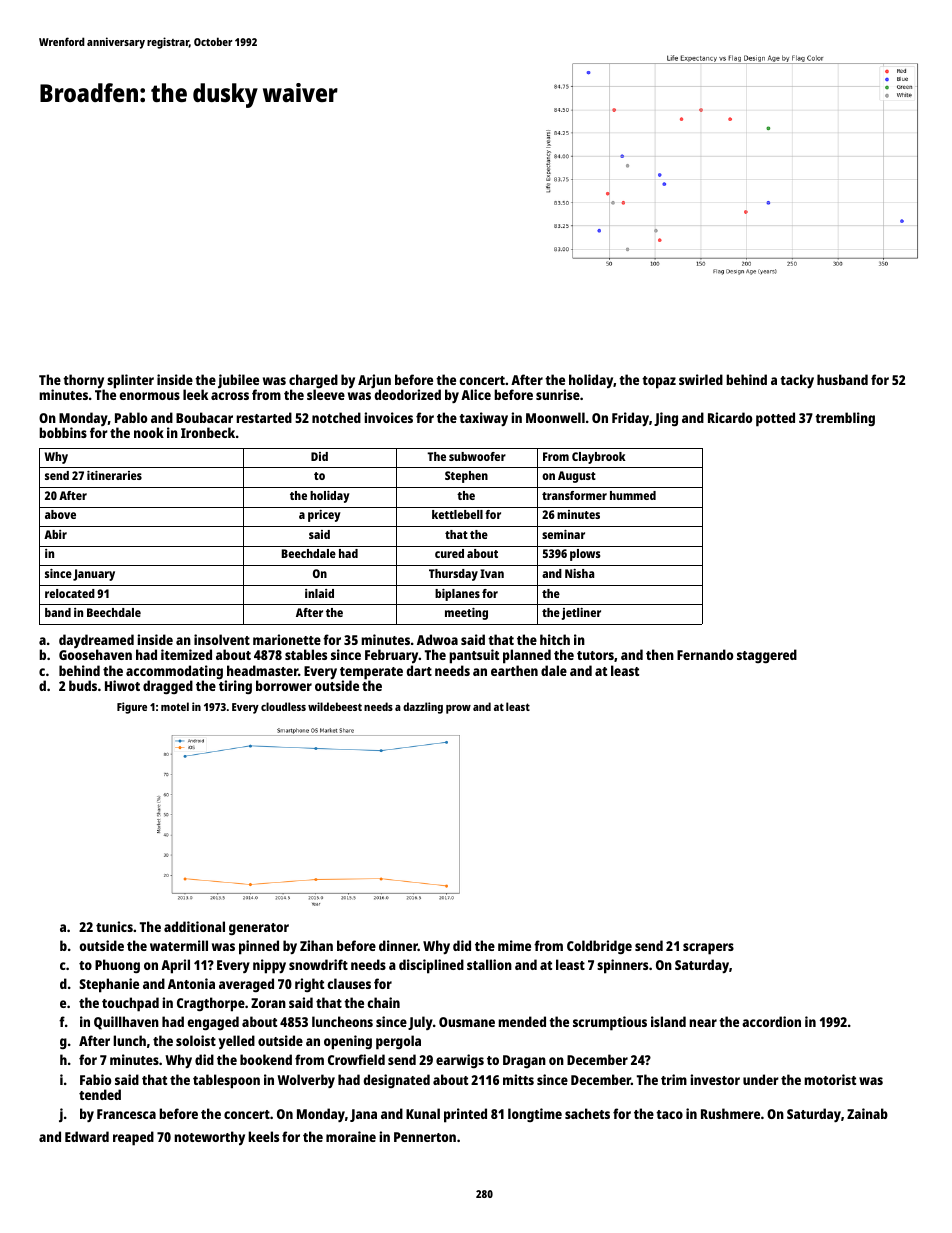 This document has width=952, height=1233. I want to click on scrapers, so click(708, 949).
